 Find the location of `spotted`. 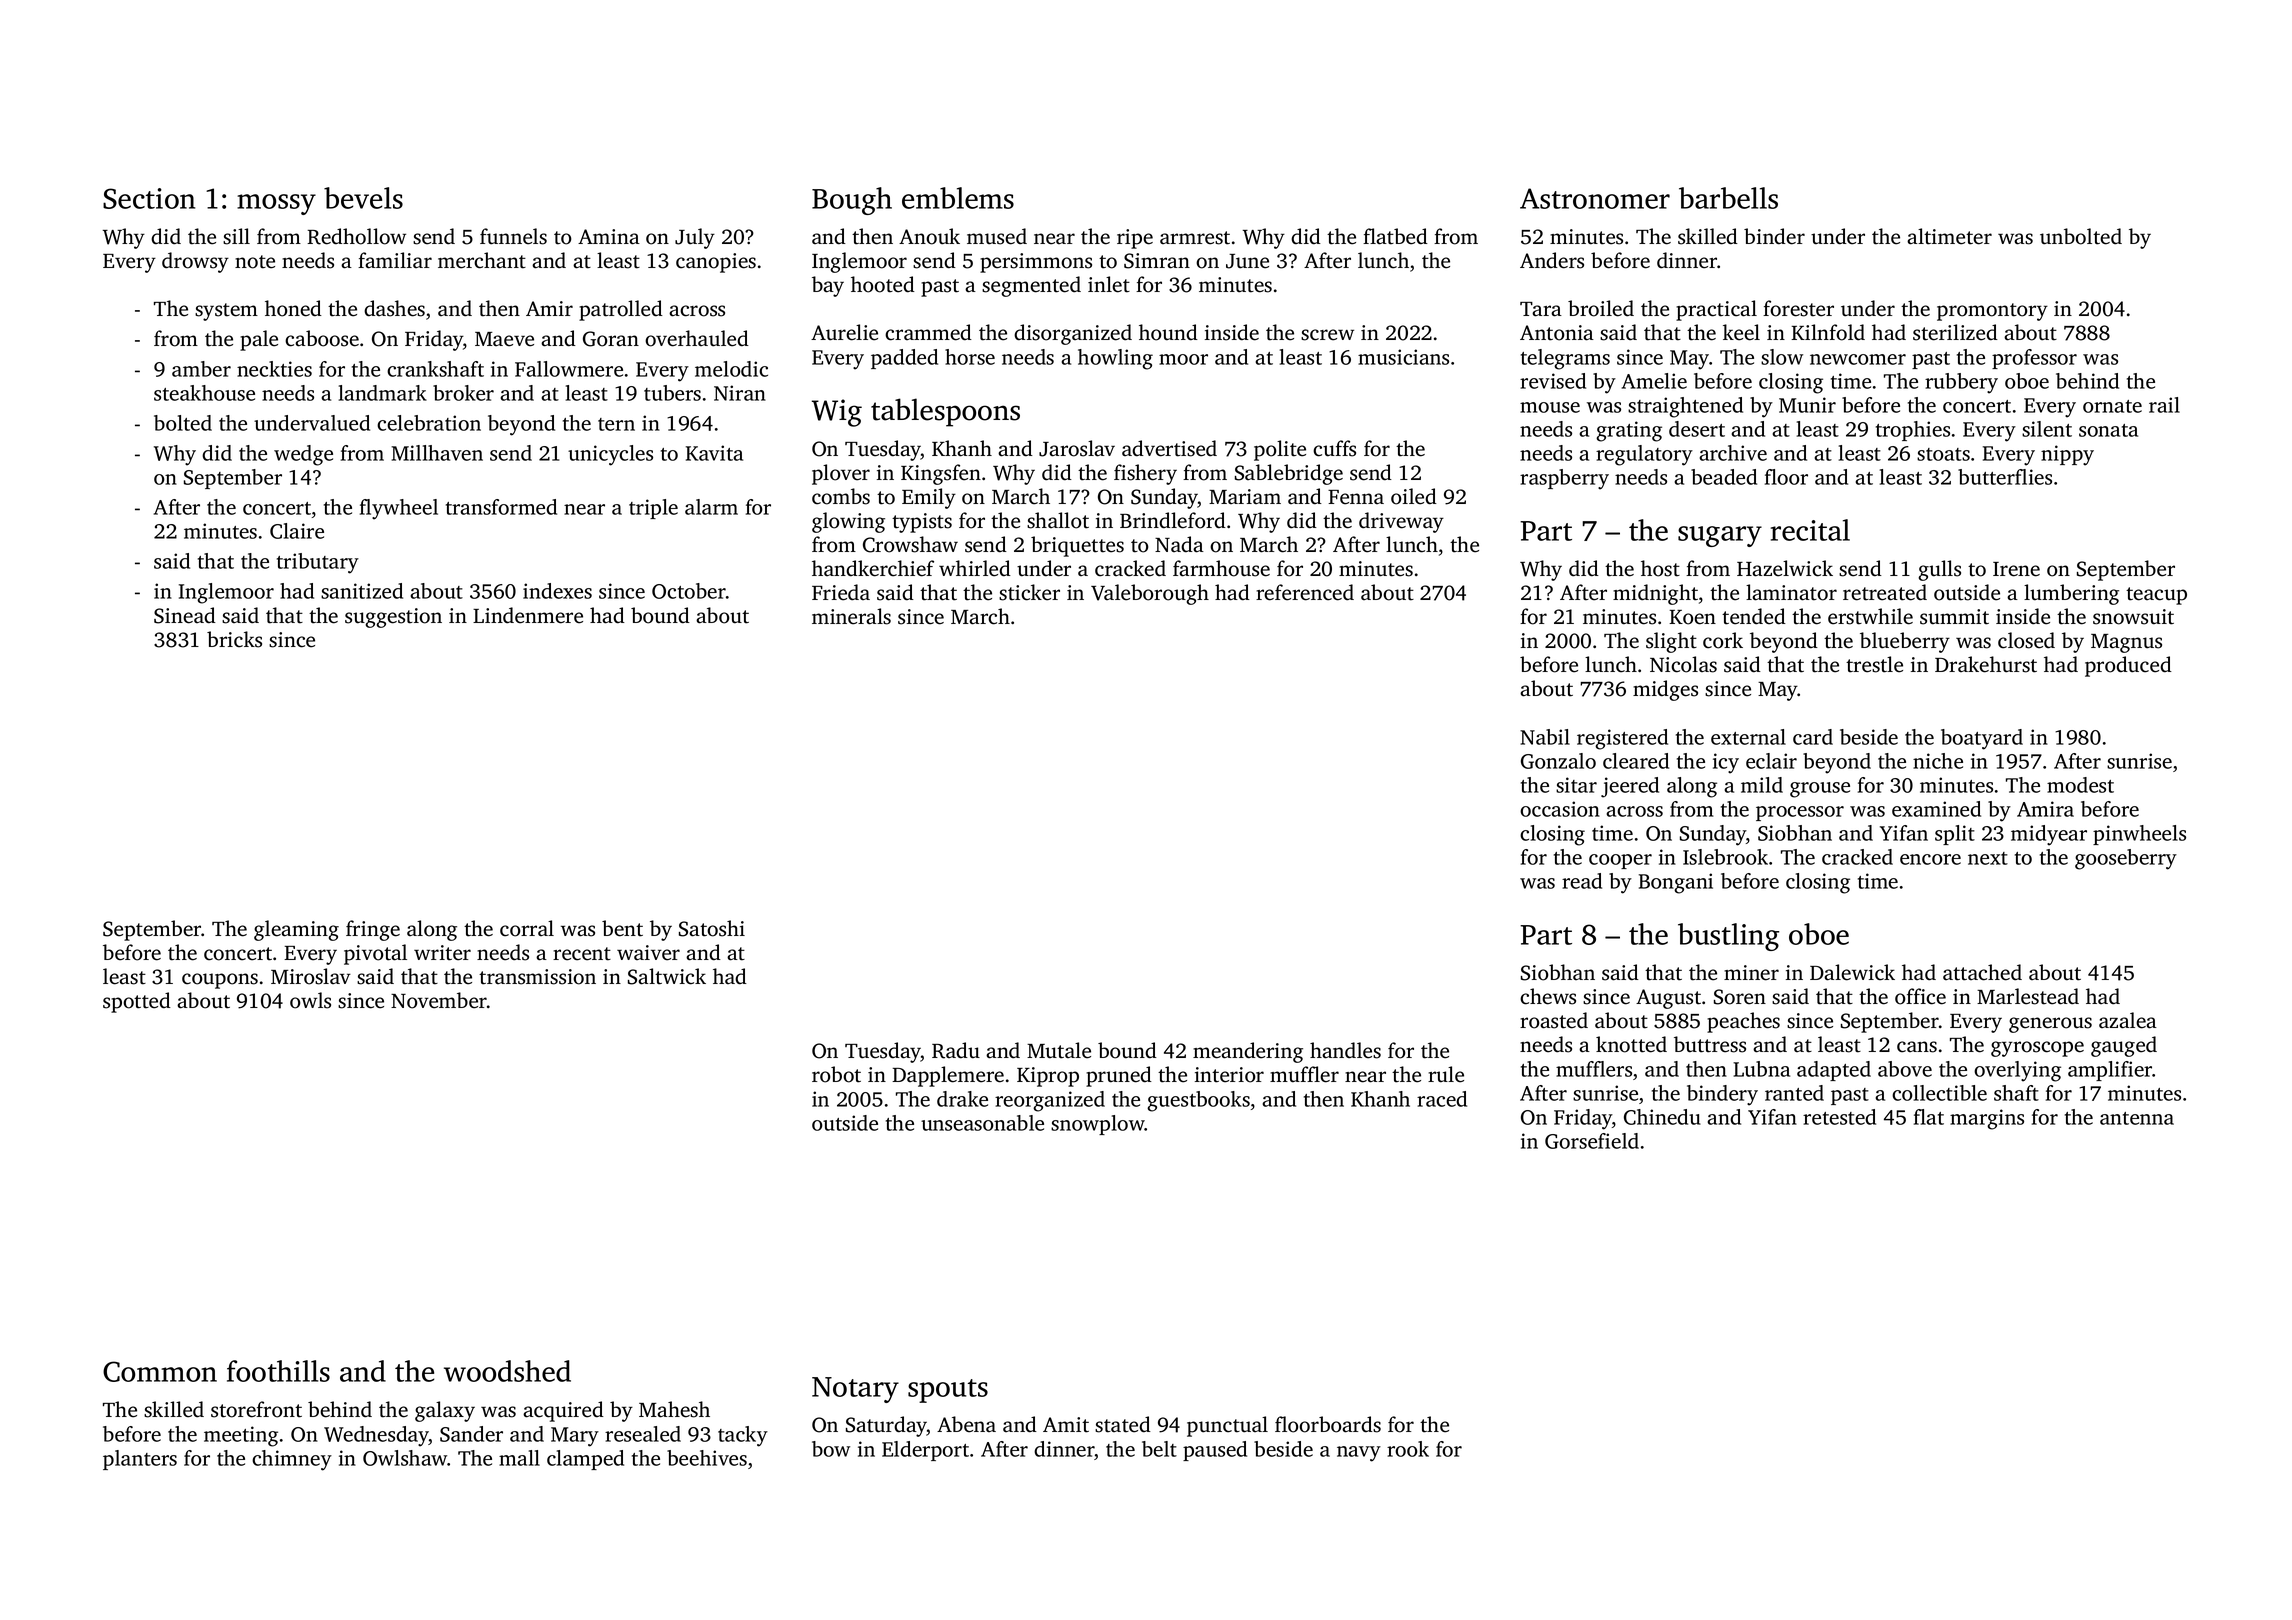

spotted is located at coordinates (137, 1002).
